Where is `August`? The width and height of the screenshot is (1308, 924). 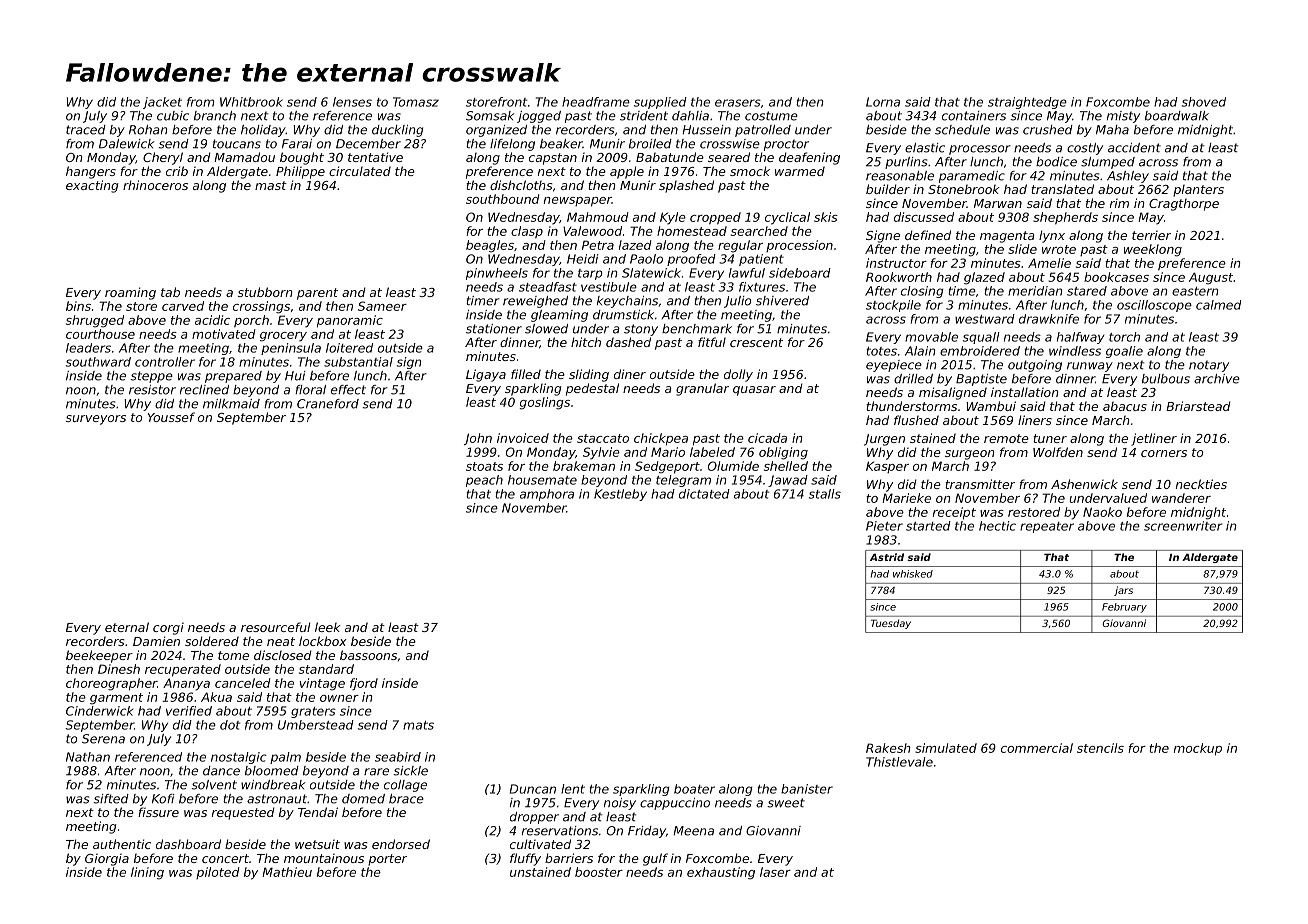
August is located at coordinates (1211, 278).
